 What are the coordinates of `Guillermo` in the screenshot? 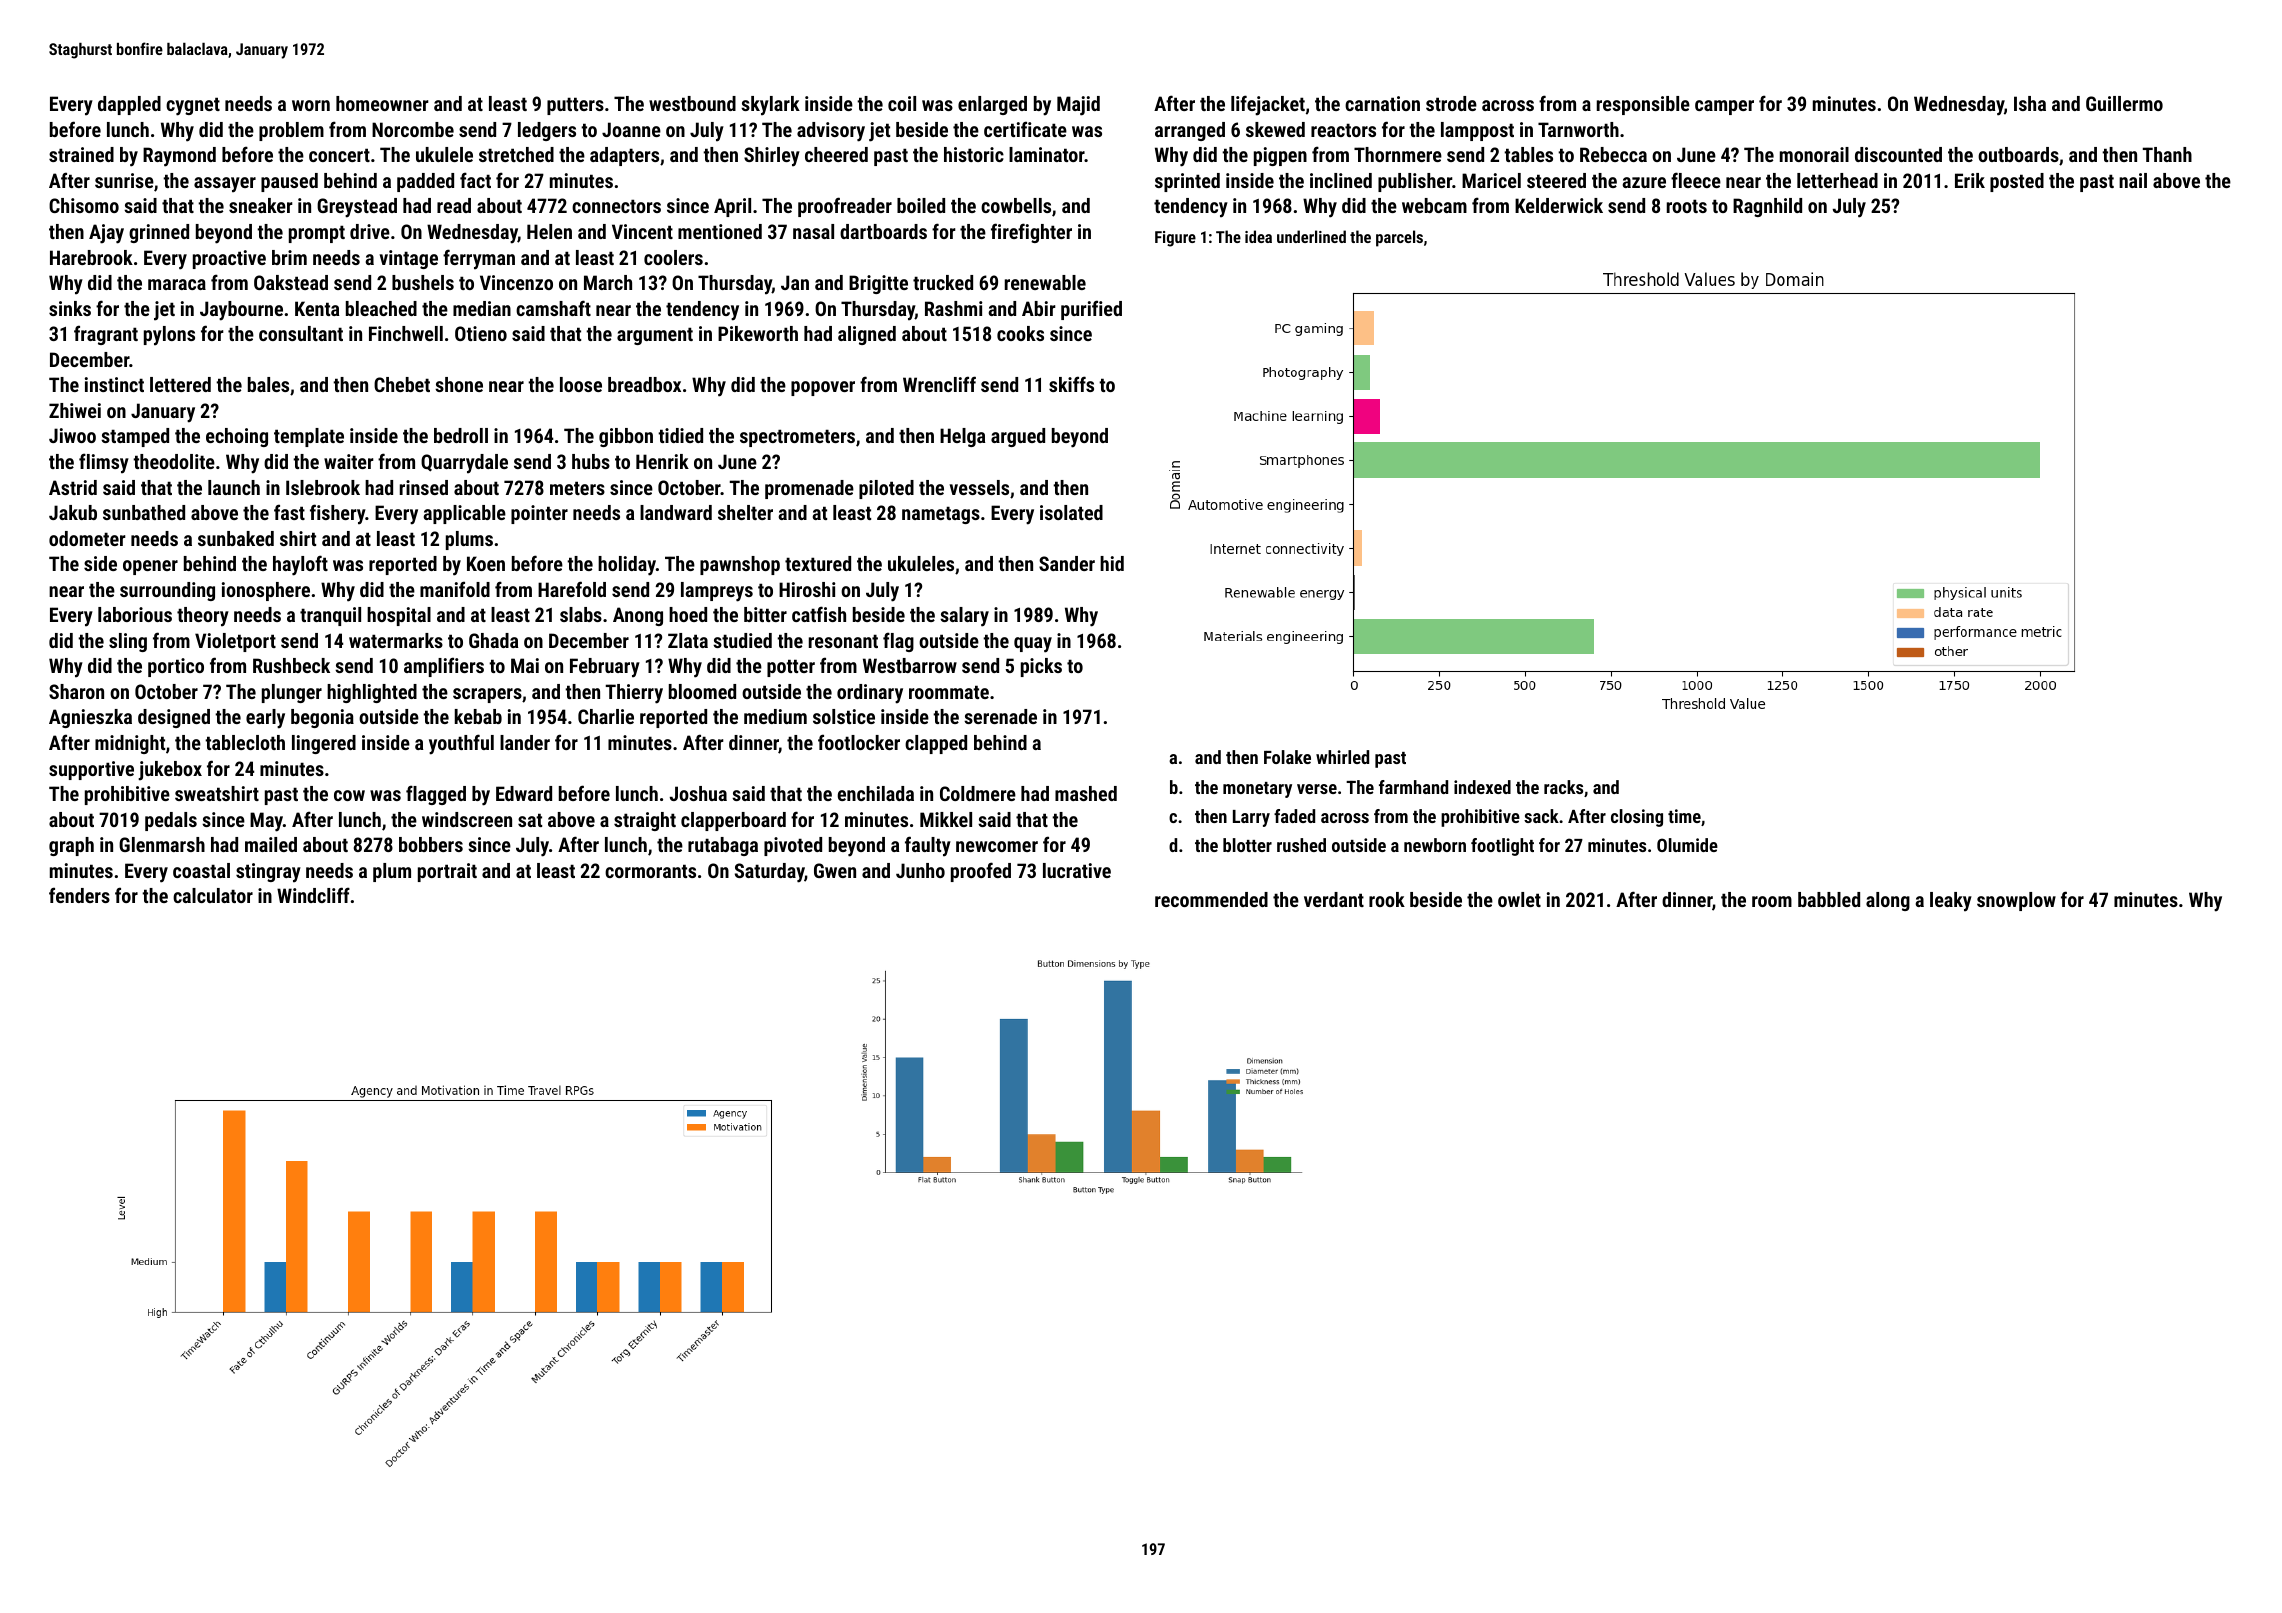 It's located at (2124, 103).
